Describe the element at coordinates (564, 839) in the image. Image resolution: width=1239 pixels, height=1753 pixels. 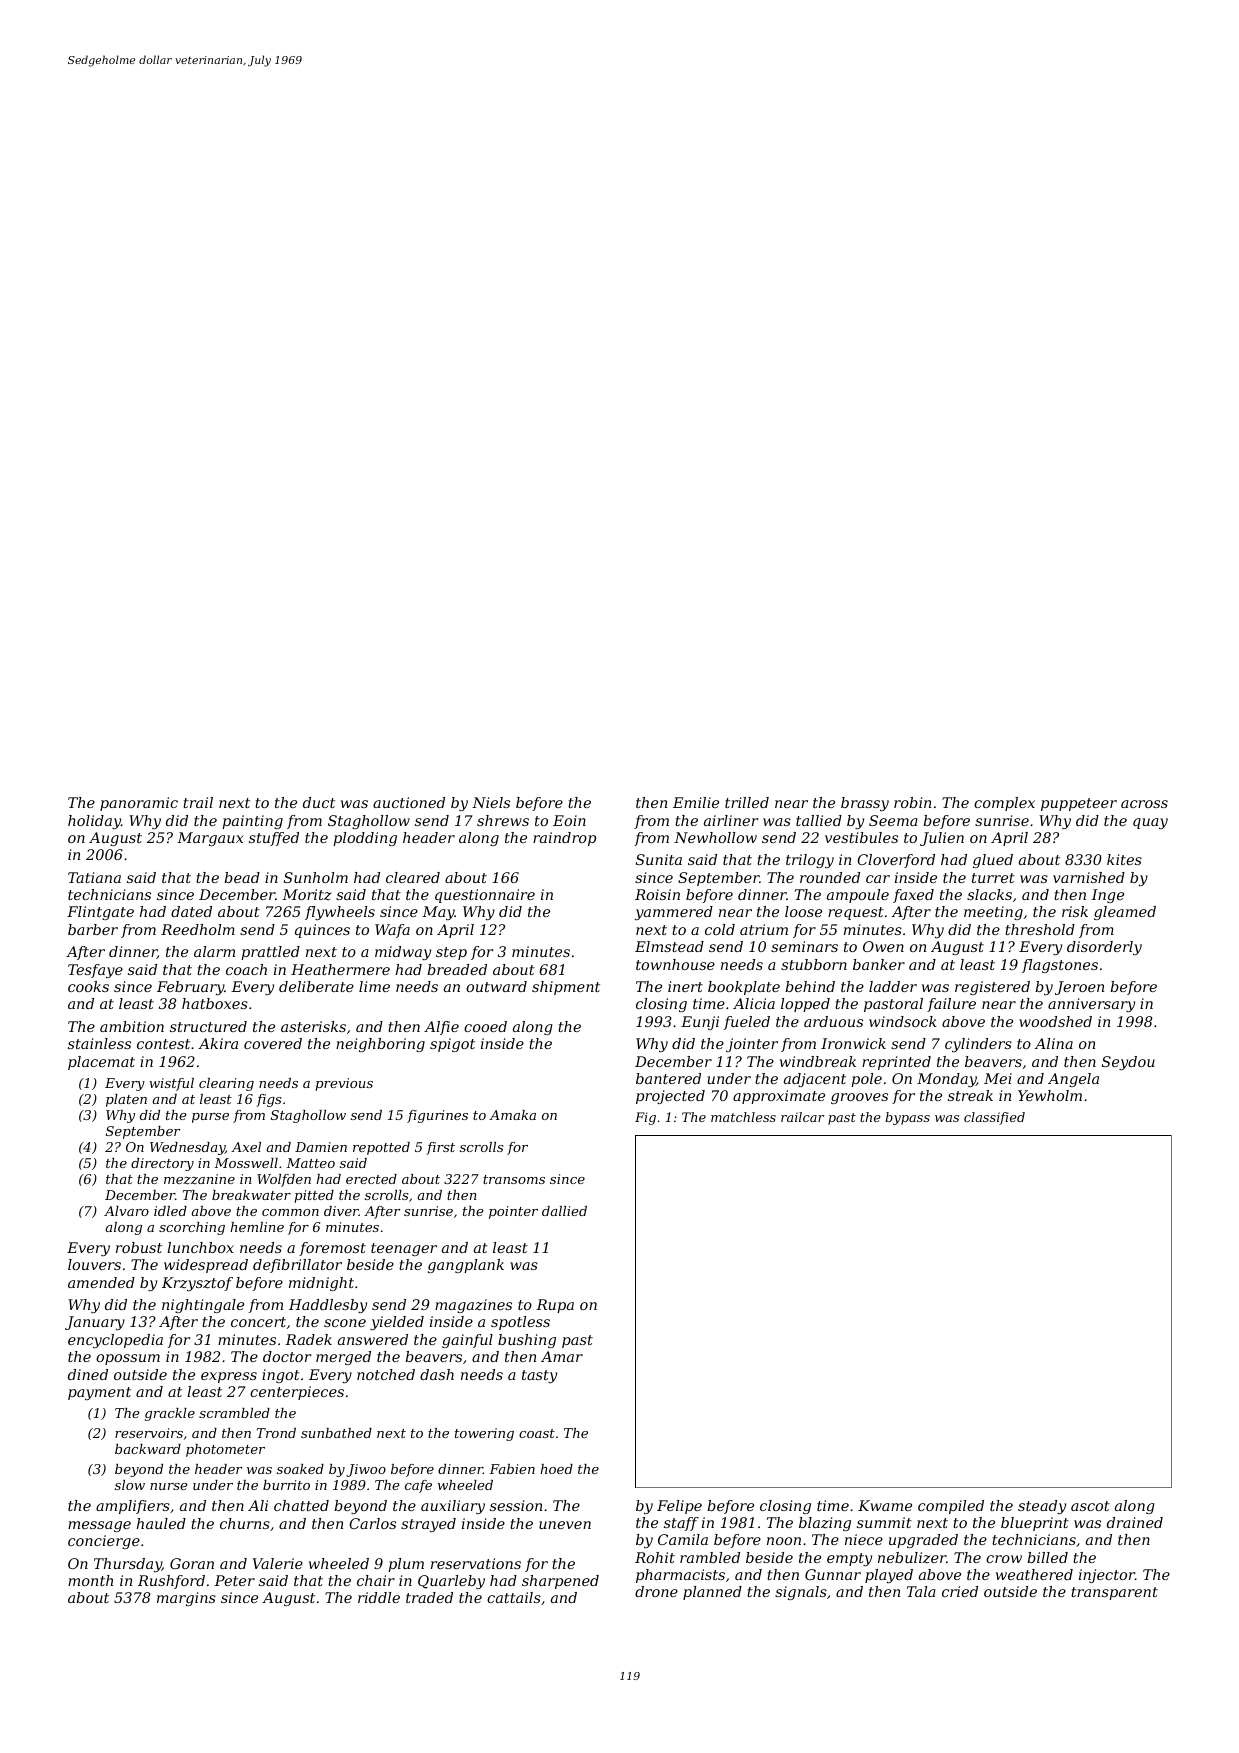
I see `raindrop` at that location.
